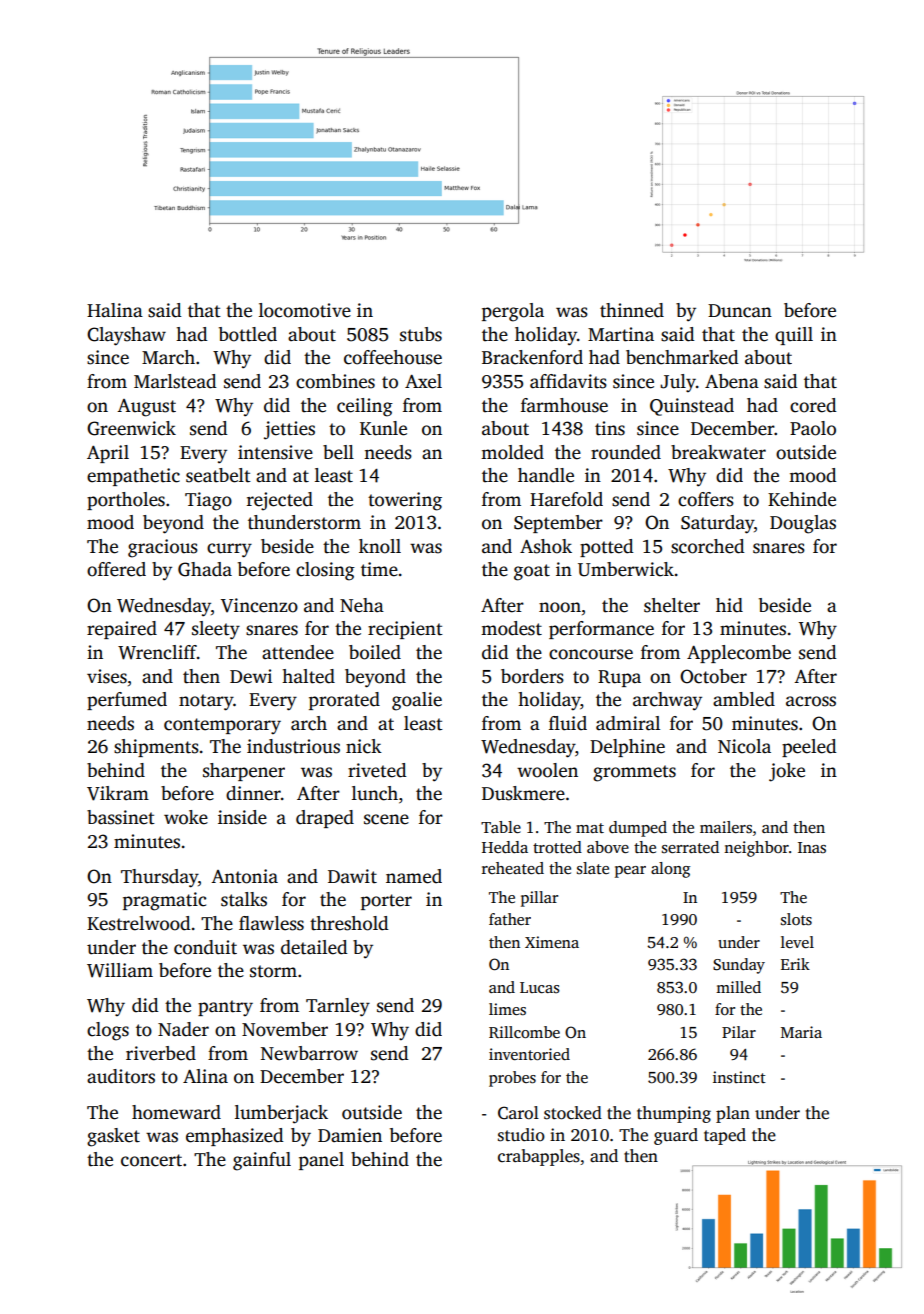 Image resolution: width=924 pixels, height=1314 pixels. Describe the element at coordinates (797, 942) in the screenshot. I see `level` at that location.
